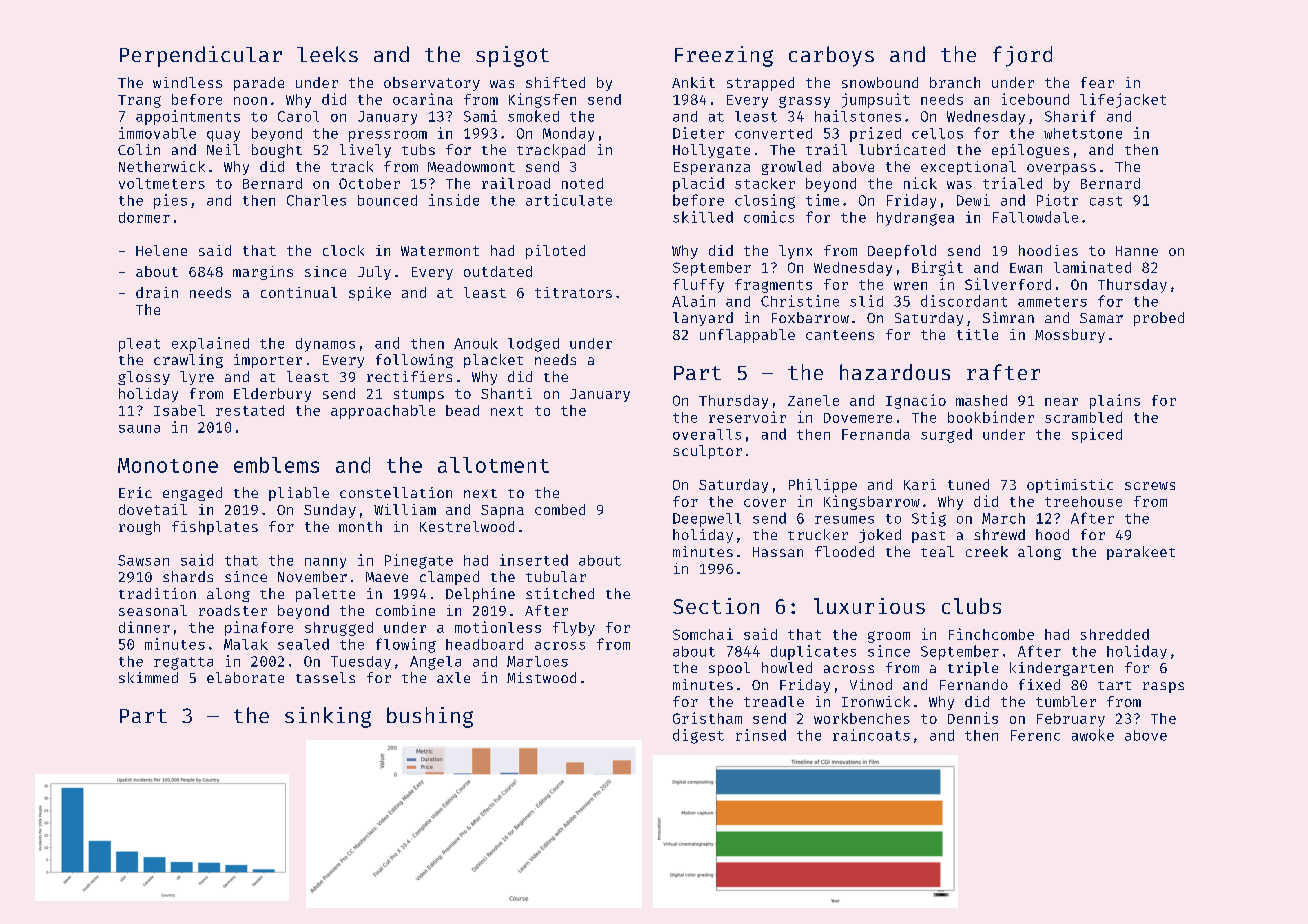 This document has width=1308, height=924. I want to click on carboys, so click(831, 56).
